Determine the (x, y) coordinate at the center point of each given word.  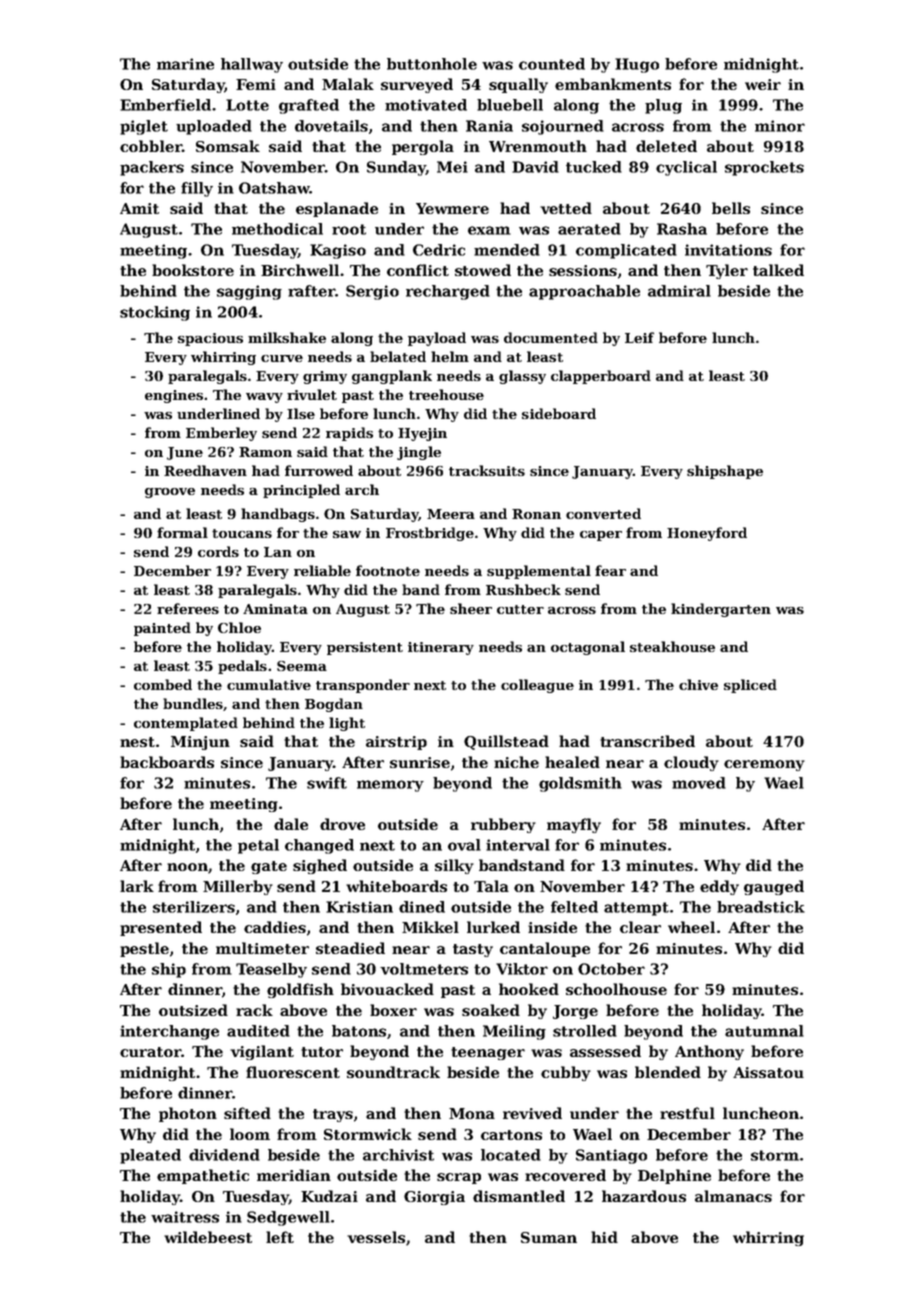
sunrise (420, 762)
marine (185, 64)
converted (603, 513)
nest (137, 742)
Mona (472, 1113)
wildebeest (208, 1237)
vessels (376, 1237)
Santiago (611, 1156)
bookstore (193, 270)
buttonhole (432, 64)
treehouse (446, 394)
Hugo (637, 65)
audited (258, 1031)
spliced (750, 686)
